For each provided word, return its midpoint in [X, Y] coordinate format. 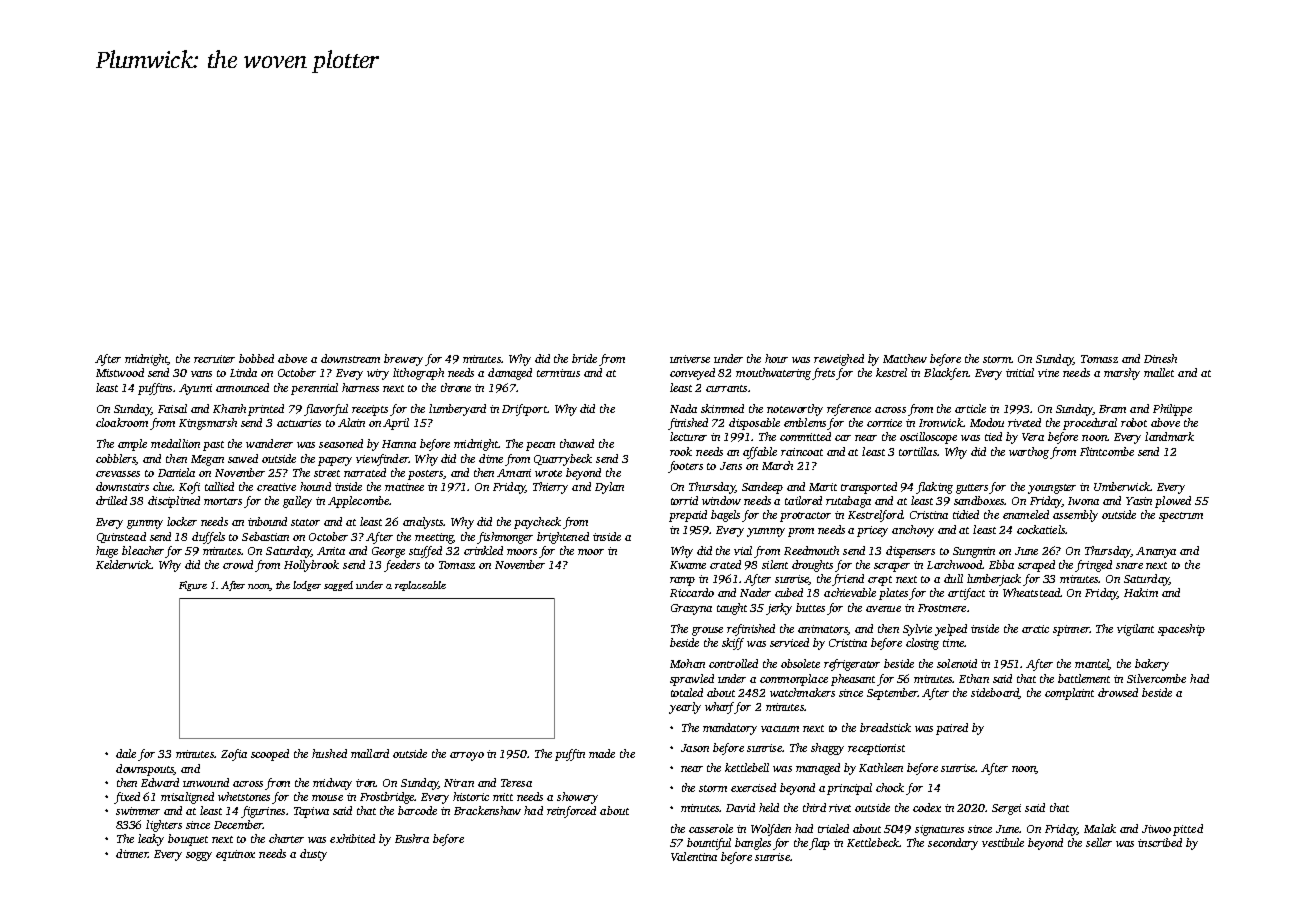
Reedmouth [811, 550]
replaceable [420, 586]
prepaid [688, 516]
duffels [208, 538]
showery [577, 798]
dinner [132, 853]
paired [952, 729]
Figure [193, 586]
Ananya [1156, 552]
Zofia [234, 755]
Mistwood [120, 372]
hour [776, 358]
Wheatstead [1031, 592]
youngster [1052, 489]
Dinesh [1160, 358]
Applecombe [358, 502]
